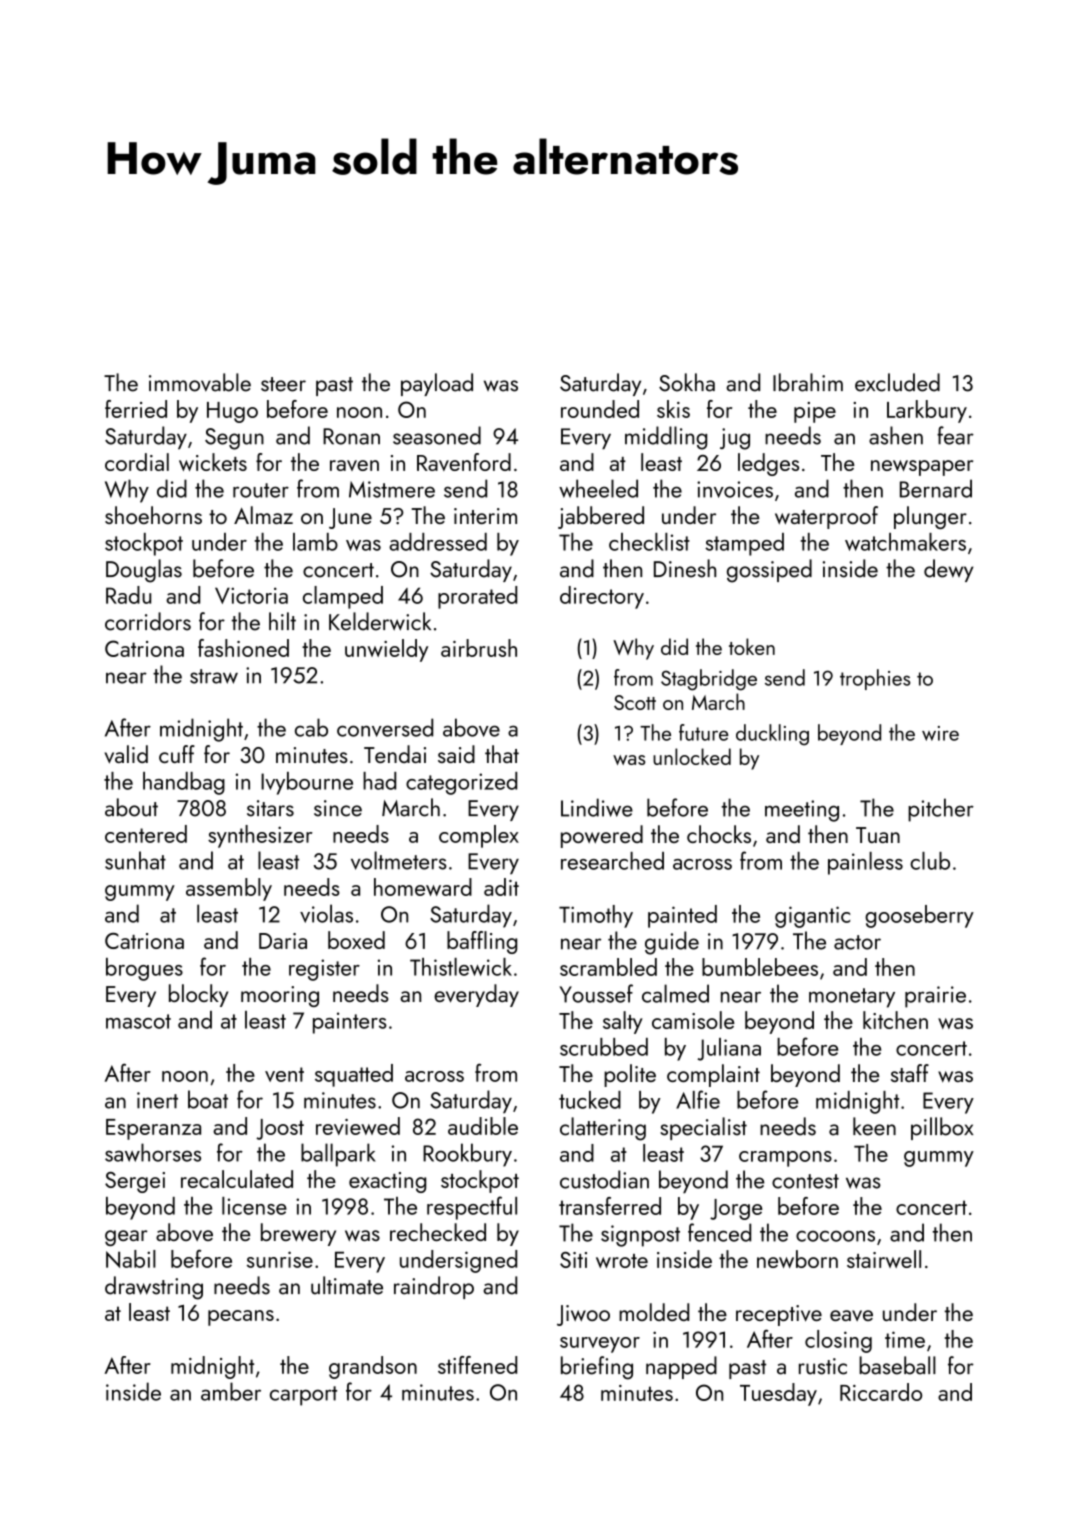 This image has width=1078, height=1532. I want to click on excluded, so click(897, 382).
